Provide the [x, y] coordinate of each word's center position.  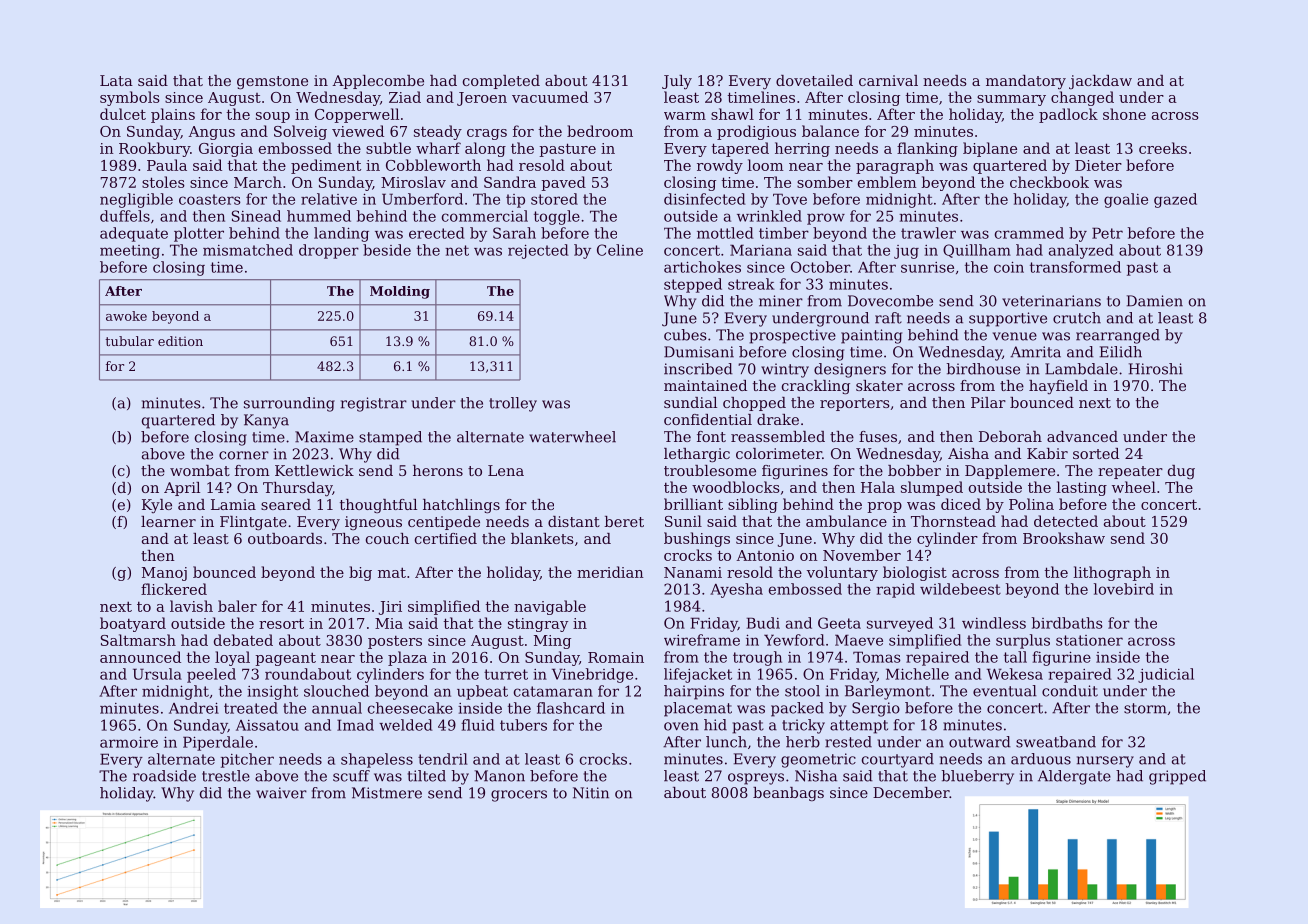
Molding [400, 292]
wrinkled [769, 216]
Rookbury [154, 149]
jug [906, 252]
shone [1124, 114]
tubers [523, 725]
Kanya [266, 421]
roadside [164, 776]
